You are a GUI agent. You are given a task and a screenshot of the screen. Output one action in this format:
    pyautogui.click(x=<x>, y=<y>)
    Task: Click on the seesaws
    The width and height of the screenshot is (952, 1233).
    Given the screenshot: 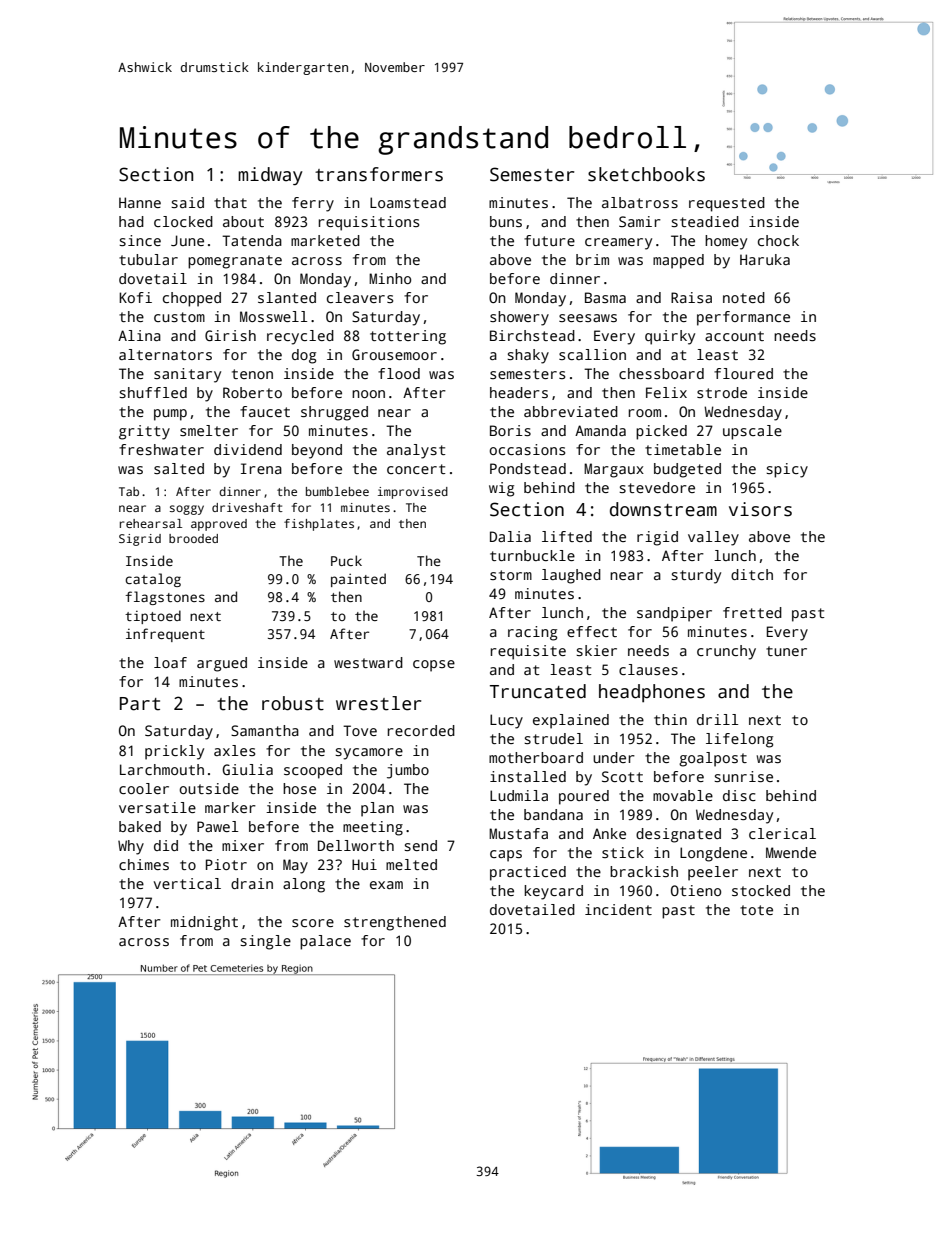 What is the action you would take?
    pyautogui.click(x=588, y=318)
